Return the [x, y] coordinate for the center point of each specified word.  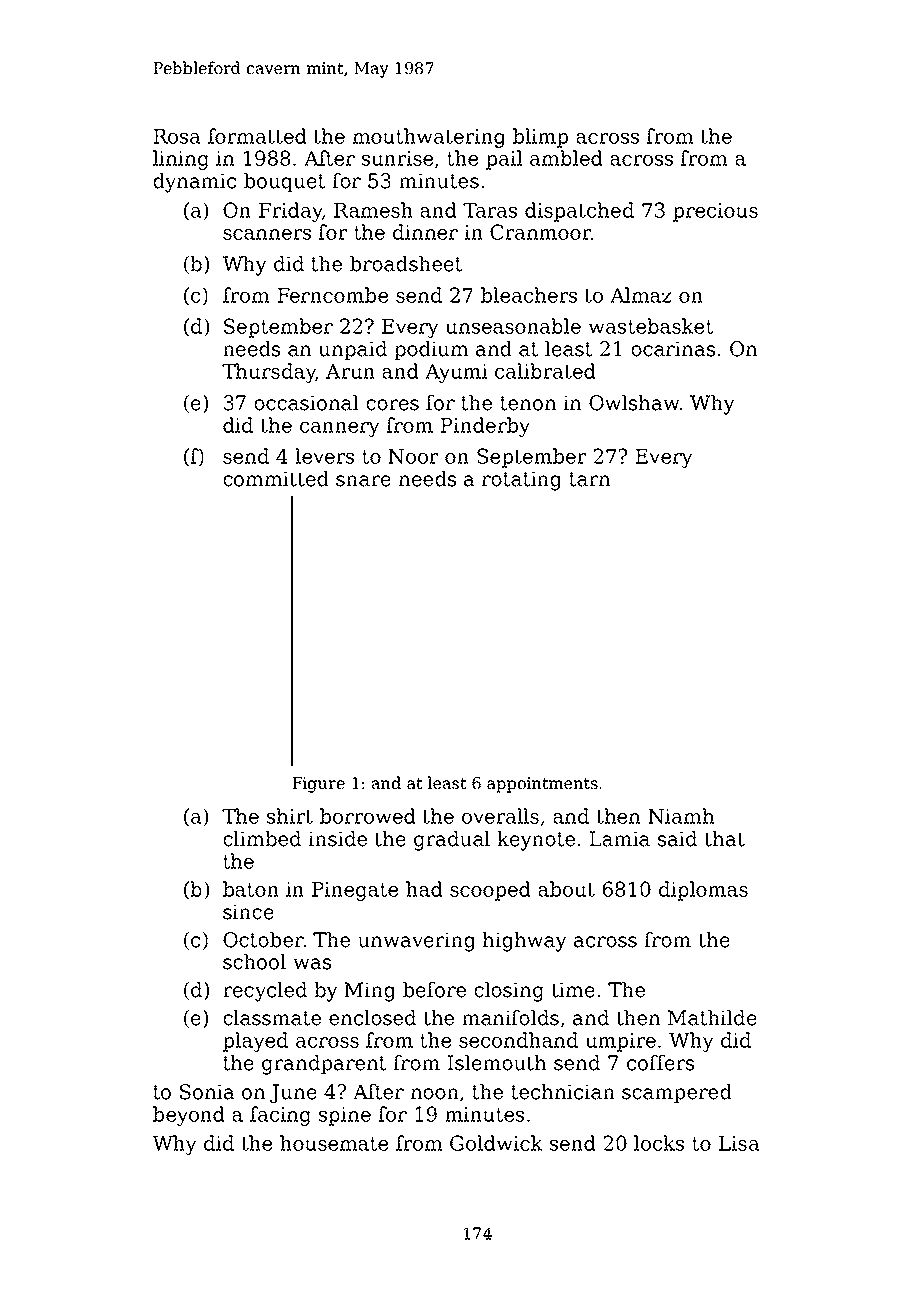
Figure [318, 785]
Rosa [177, 136]
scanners [267, 234]
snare [363, 481]
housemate [334, 1143]
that [725, 839]
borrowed [368, 816]
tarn [589, 479]
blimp [540, 138]
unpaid [353, 350]
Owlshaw [634, 403]
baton [251, 889]
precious [715, 212]
